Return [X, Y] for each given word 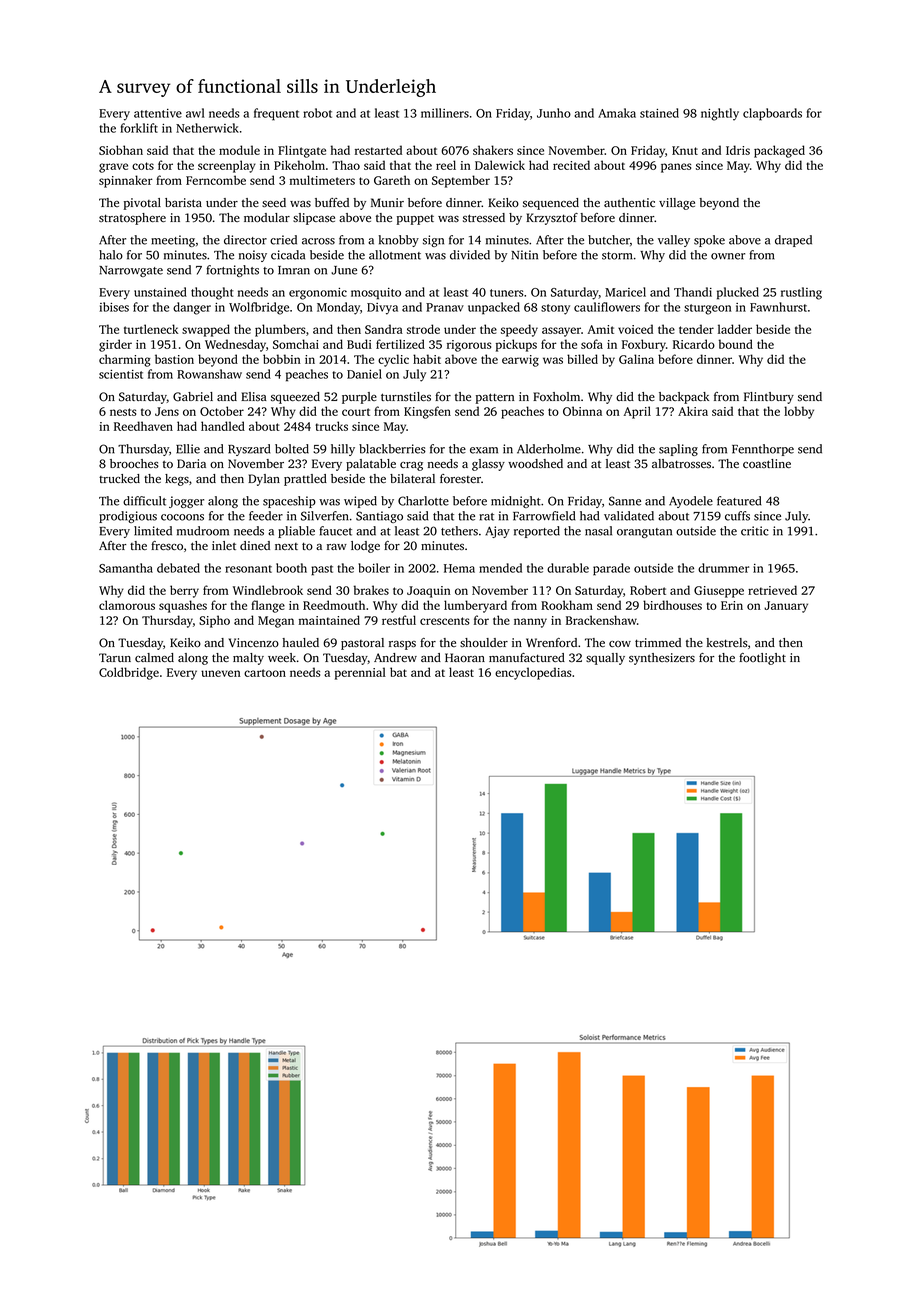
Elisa [254, 396]
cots [143, 166]
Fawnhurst [778, 307]
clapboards [772, 114]
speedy [519, 330]
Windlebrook [268, 590]
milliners [445, 113]
